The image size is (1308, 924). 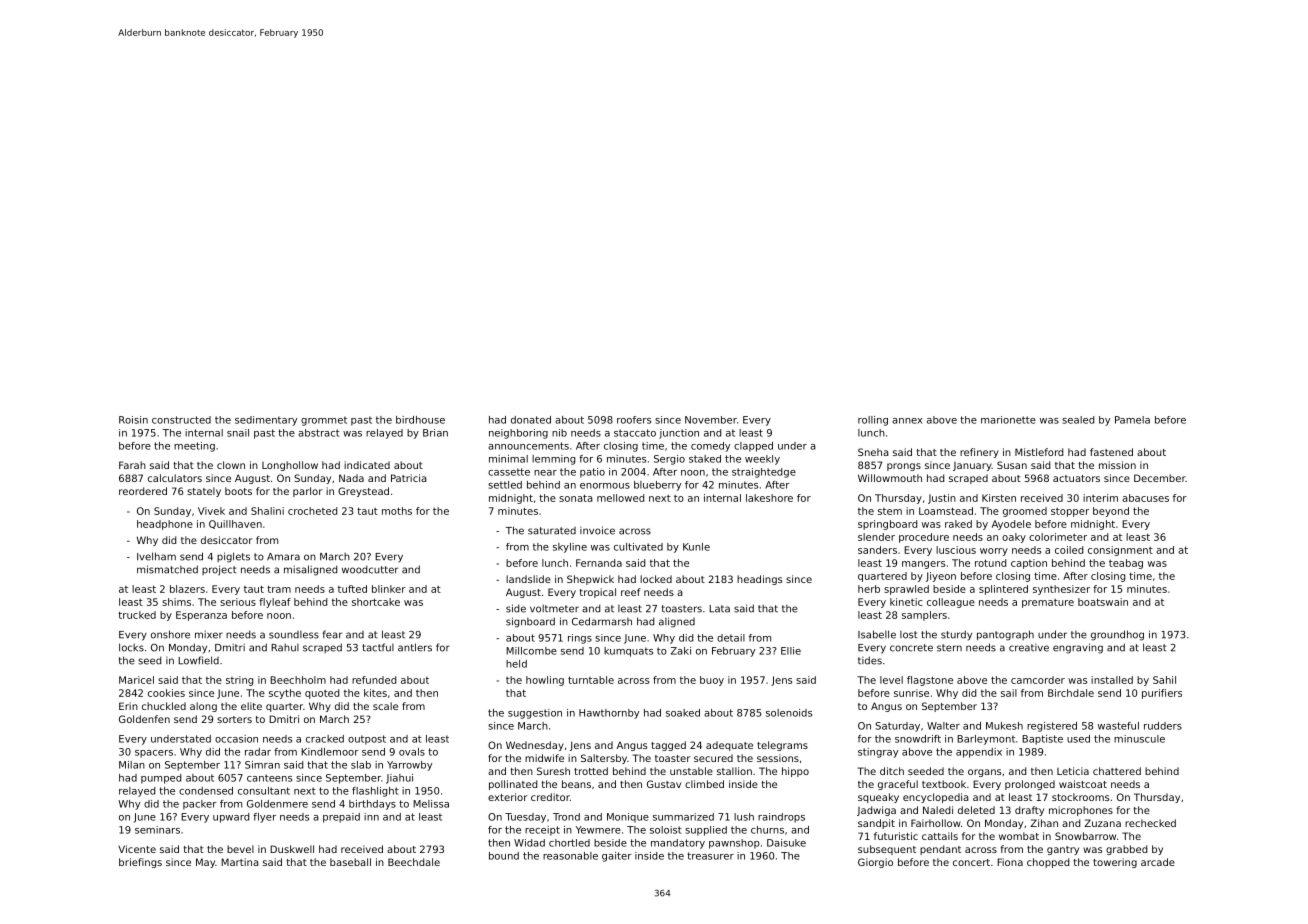 I want to click on rolling, so click(x=873, y=421).
